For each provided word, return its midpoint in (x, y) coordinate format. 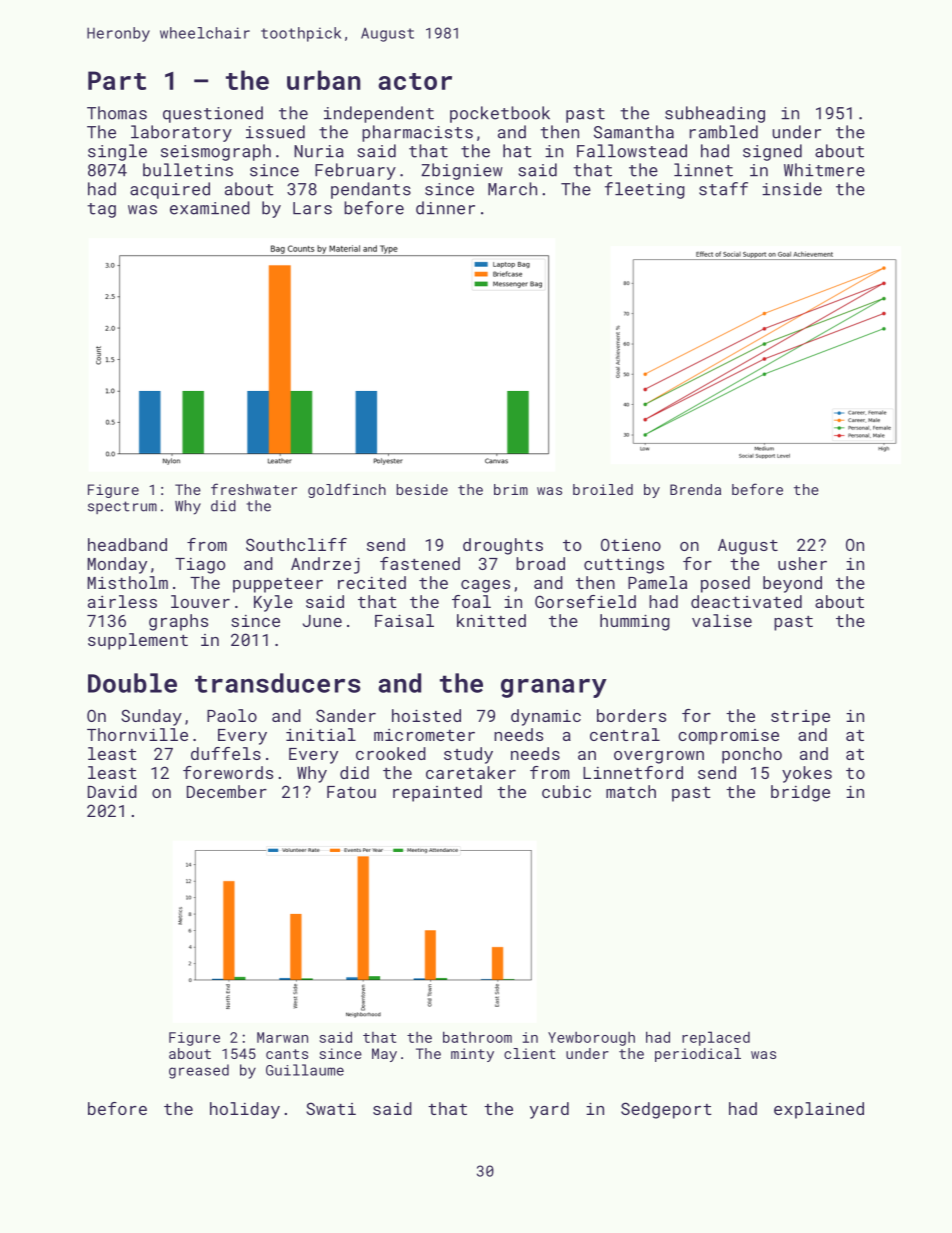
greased (199, 1071)
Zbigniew (462, 171)
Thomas (117, 113)
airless (122, 601)
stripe (800, 718)
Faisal (404, 620)
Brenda (695, 489)
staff (723, 189)
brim (511, 489)
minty (472, 1055)
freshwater (254, 489)
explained (819, 1110)
